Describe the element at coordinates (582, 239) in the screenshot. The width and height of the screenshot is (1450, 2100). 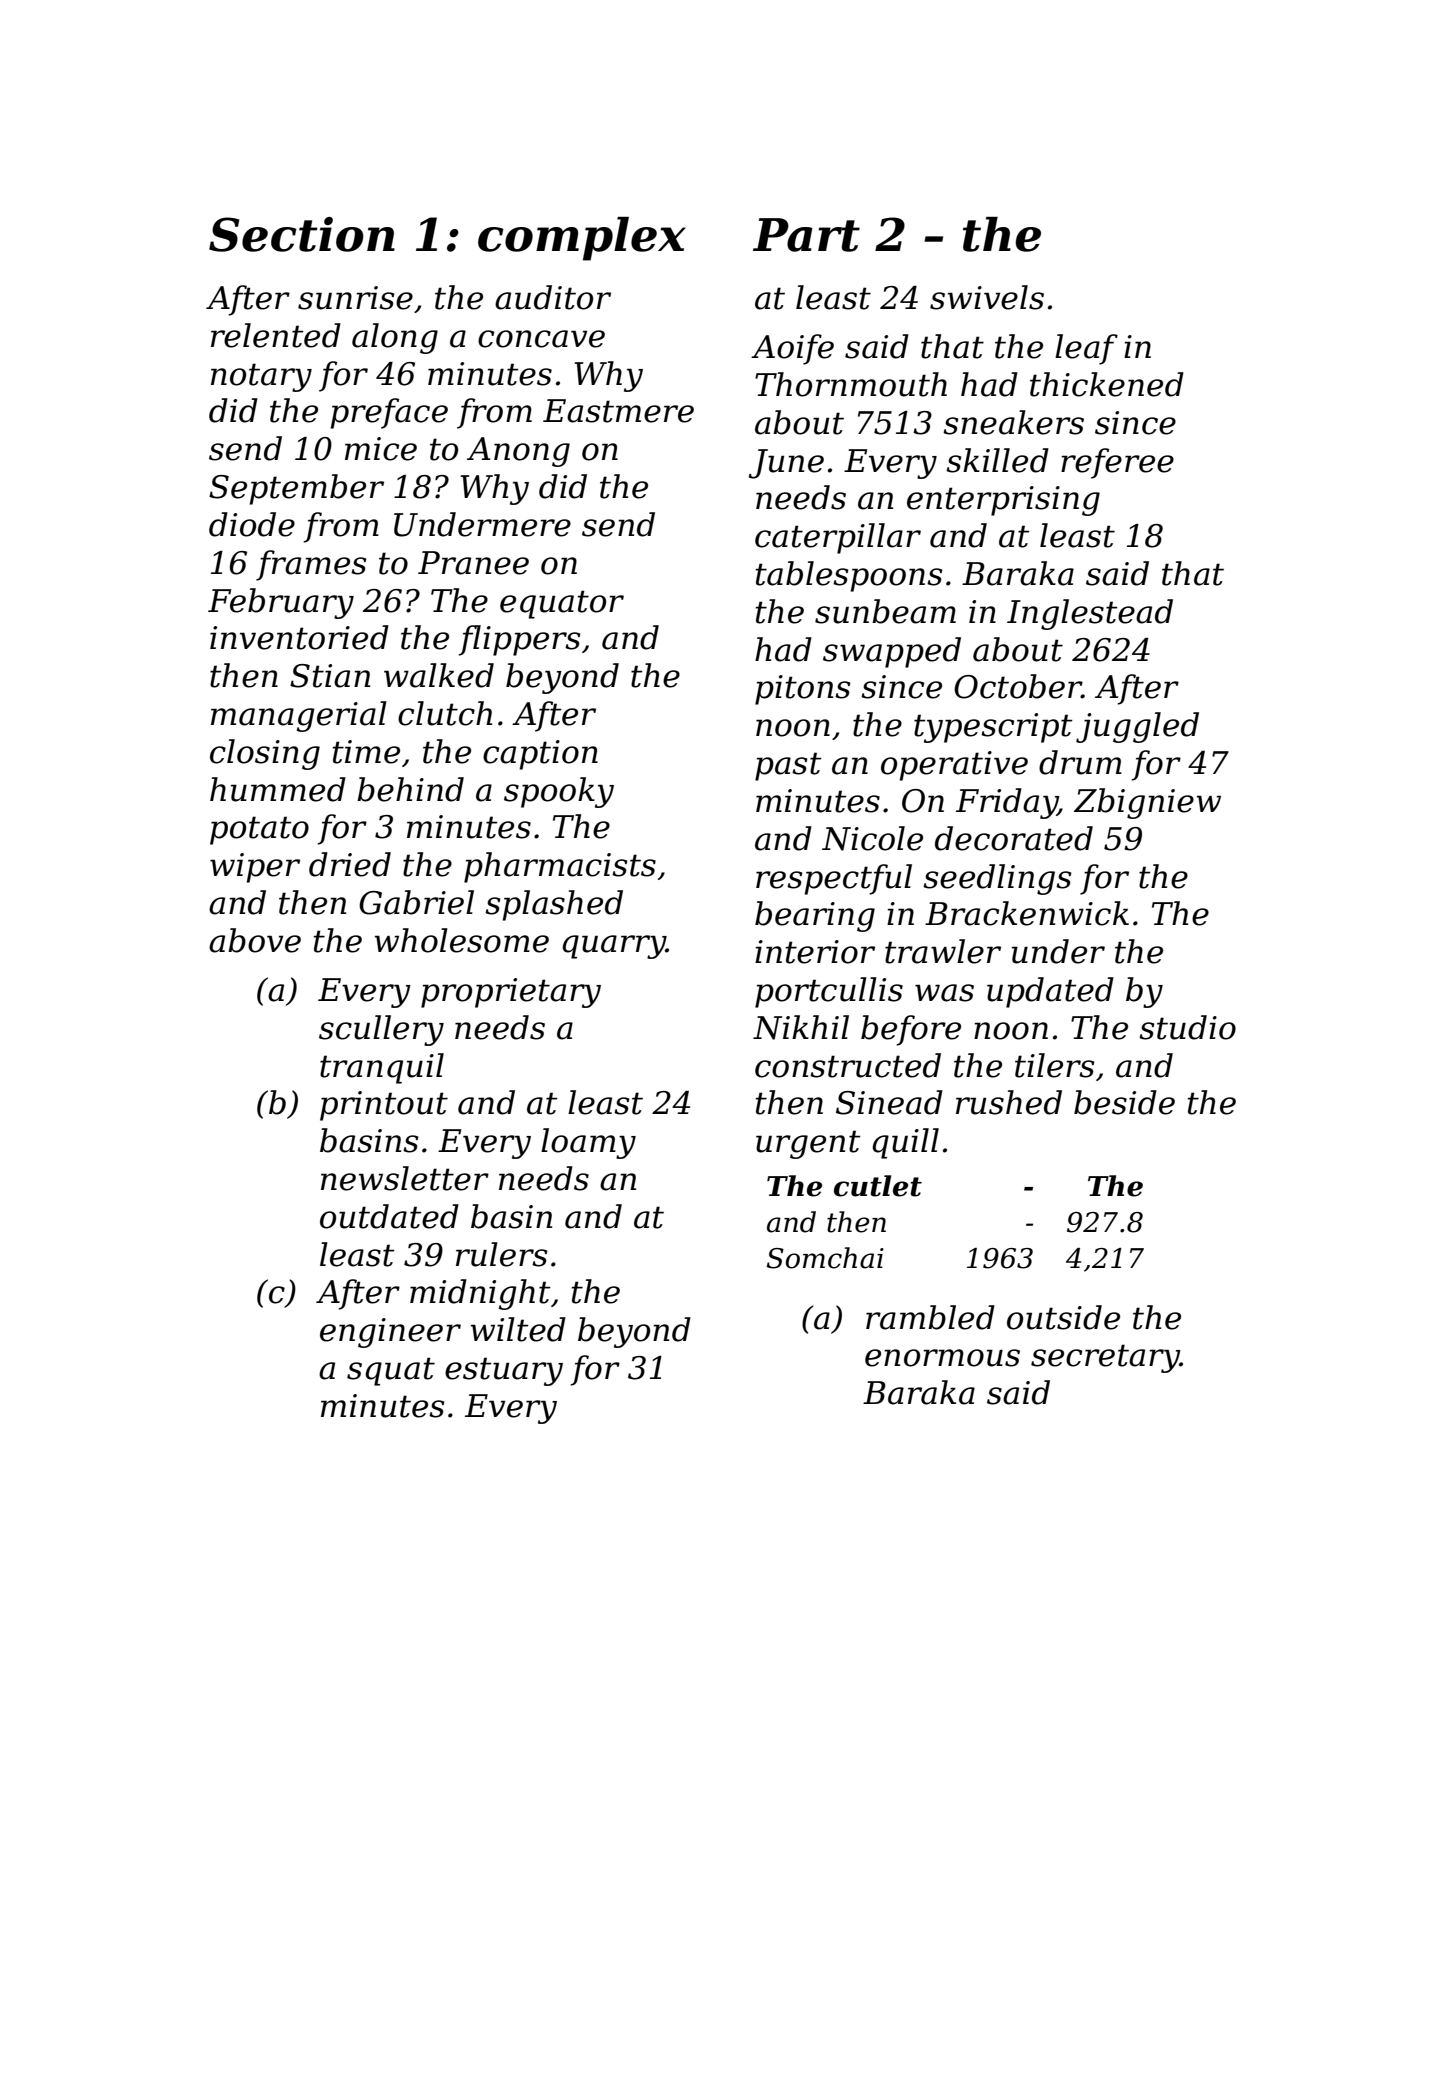
I see `complex` at that location.
